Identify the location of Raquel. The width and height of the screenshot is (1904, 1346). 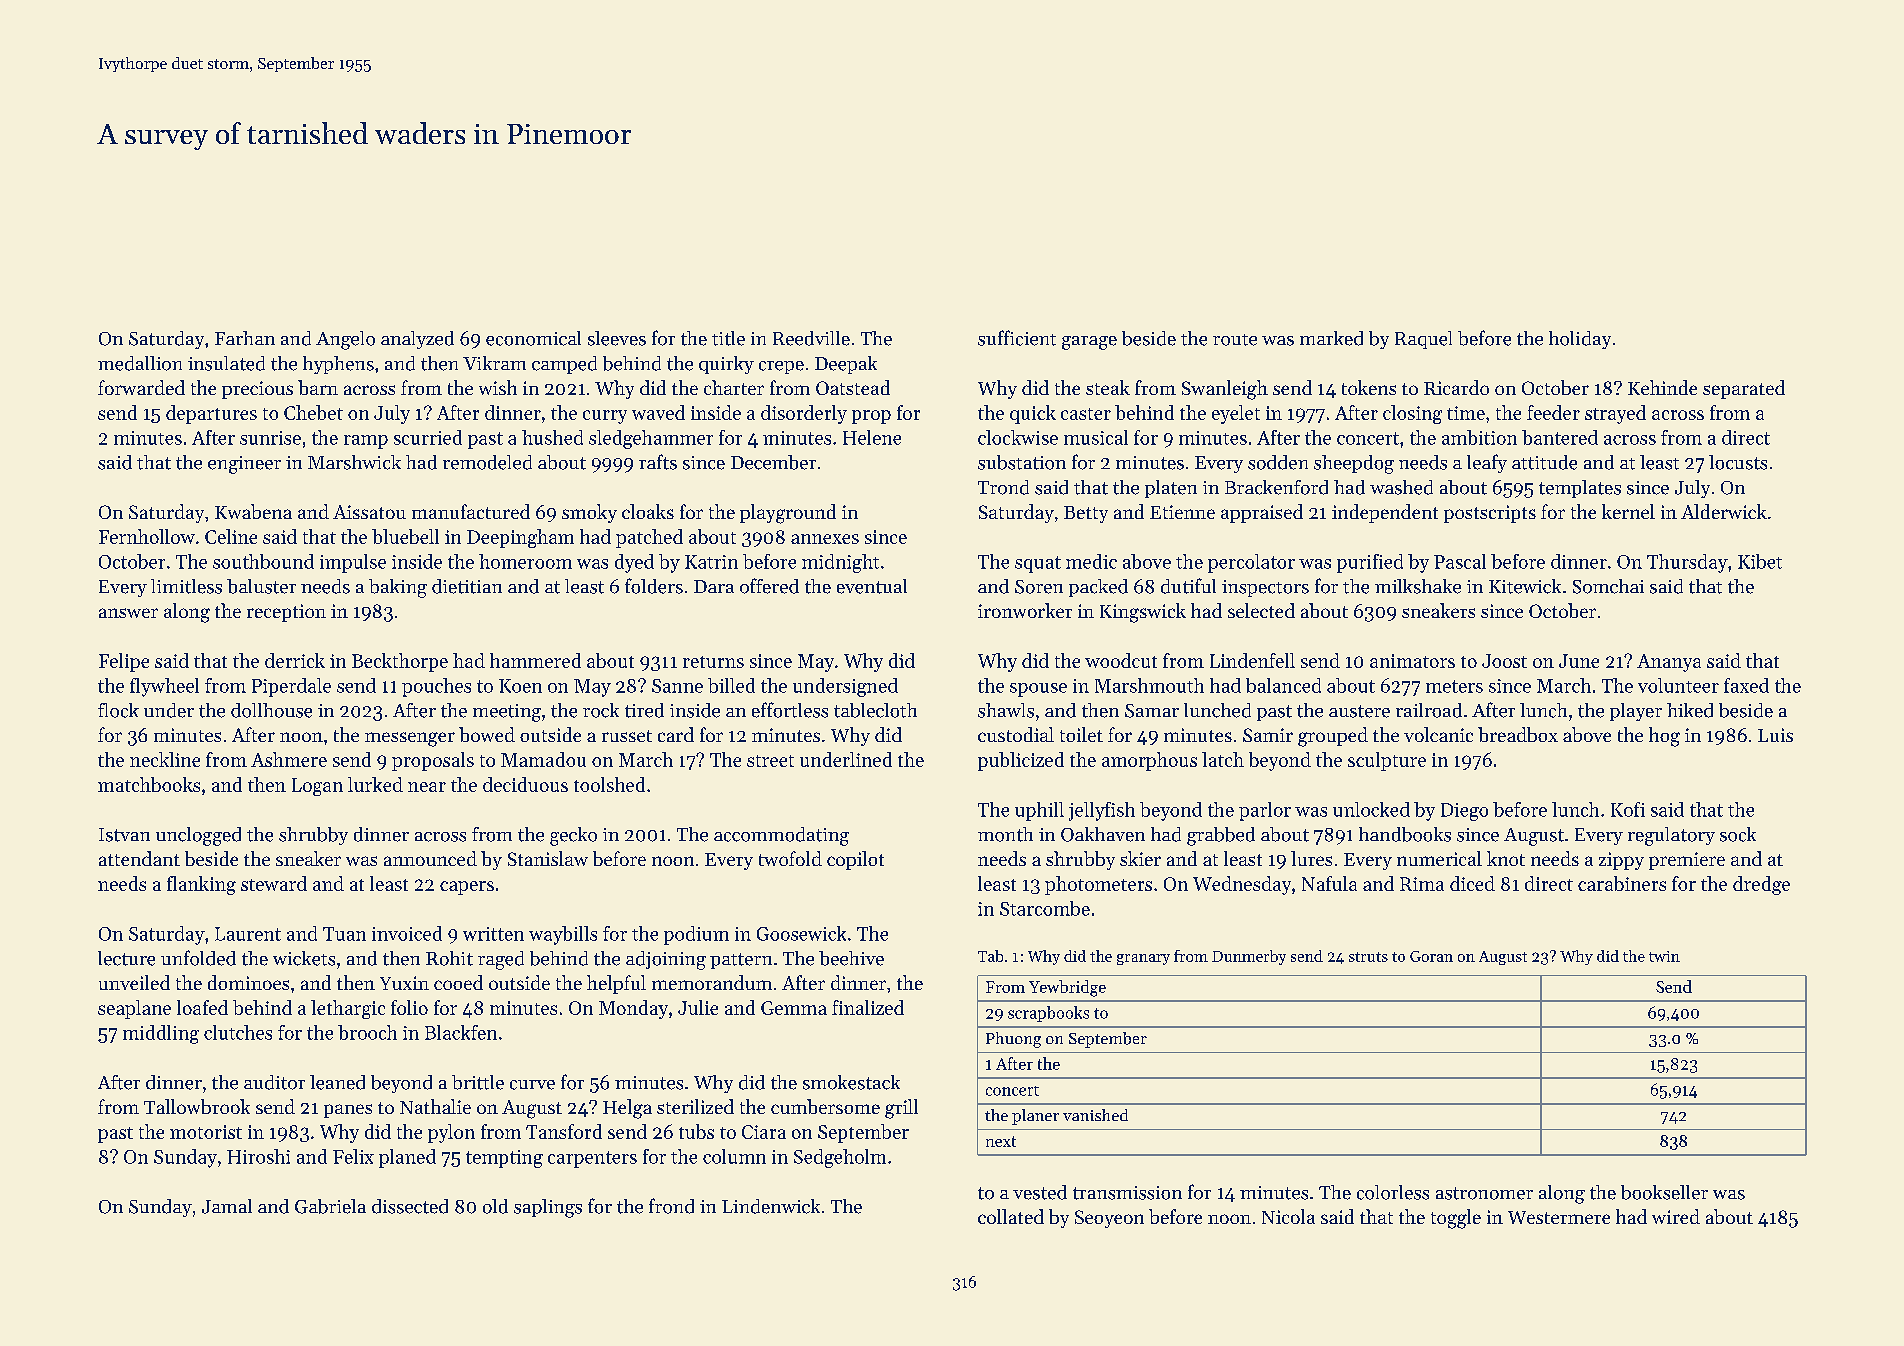
(1423, 340).
